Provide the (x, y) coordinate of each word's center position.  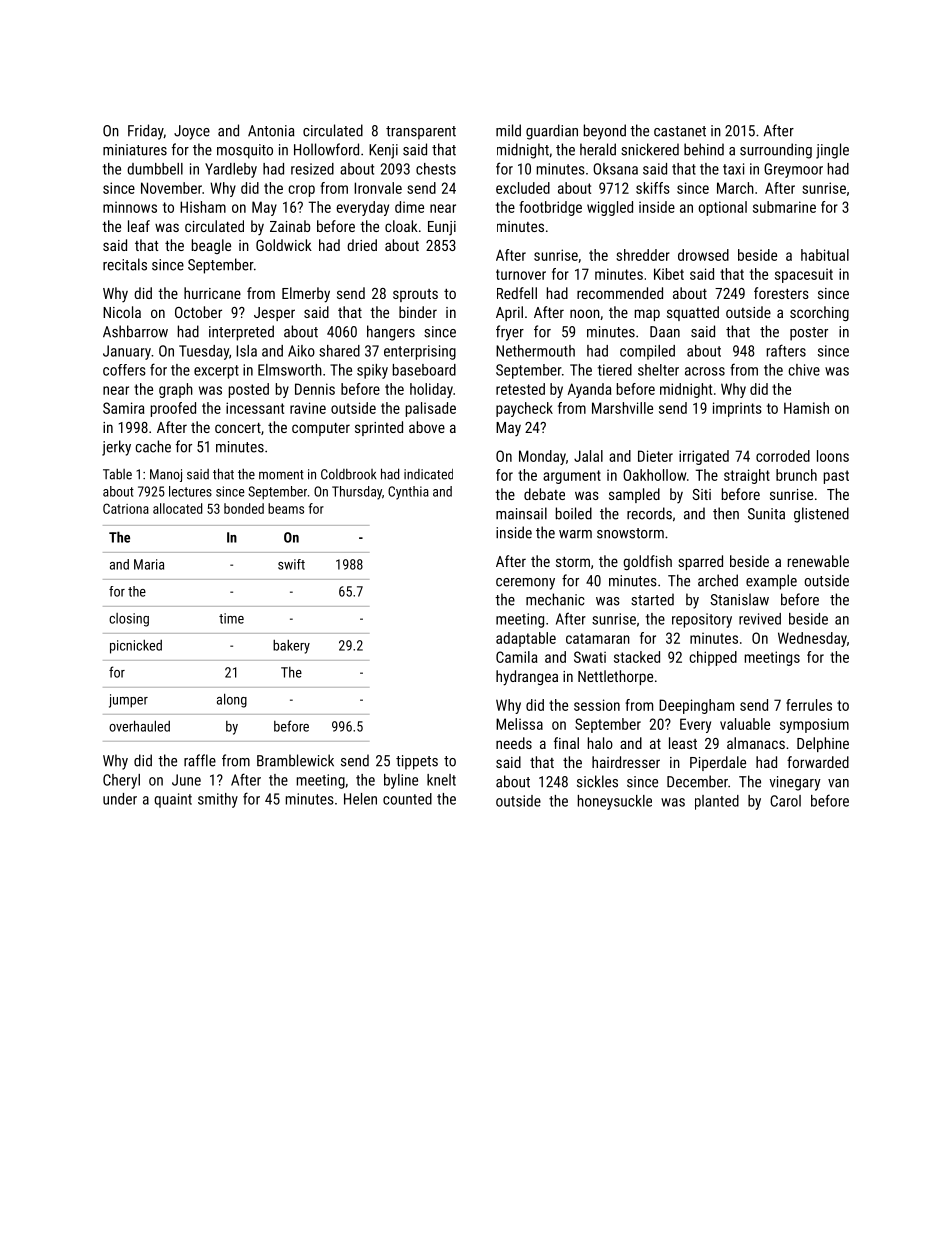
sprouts (415, 295)
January (127, 352)
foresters (781, 293)
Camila (516, 657)
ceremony (525, 584)
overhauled (139, 726)
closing (129, 620)
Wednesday (812, 639)
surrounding (776, 151)
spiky (372, 371)
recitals (125, 264)
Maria (149, 564)
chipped (713, 658)
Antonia (271, 131)
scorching (819, 313)
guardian (552, 132)
